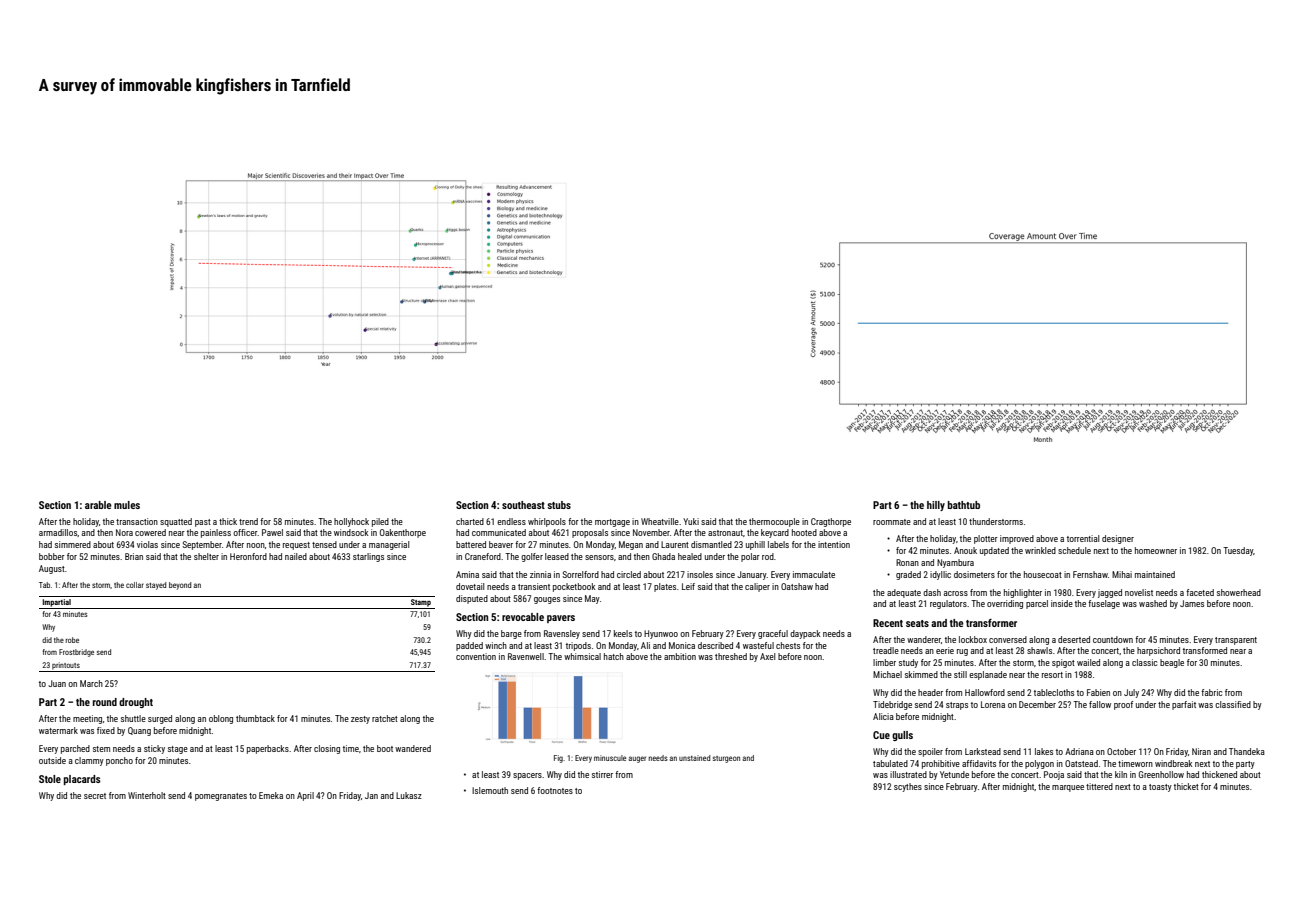 The height and width of the screenshot is (924, 1308). I want to click on robe, so click(72, 640).
